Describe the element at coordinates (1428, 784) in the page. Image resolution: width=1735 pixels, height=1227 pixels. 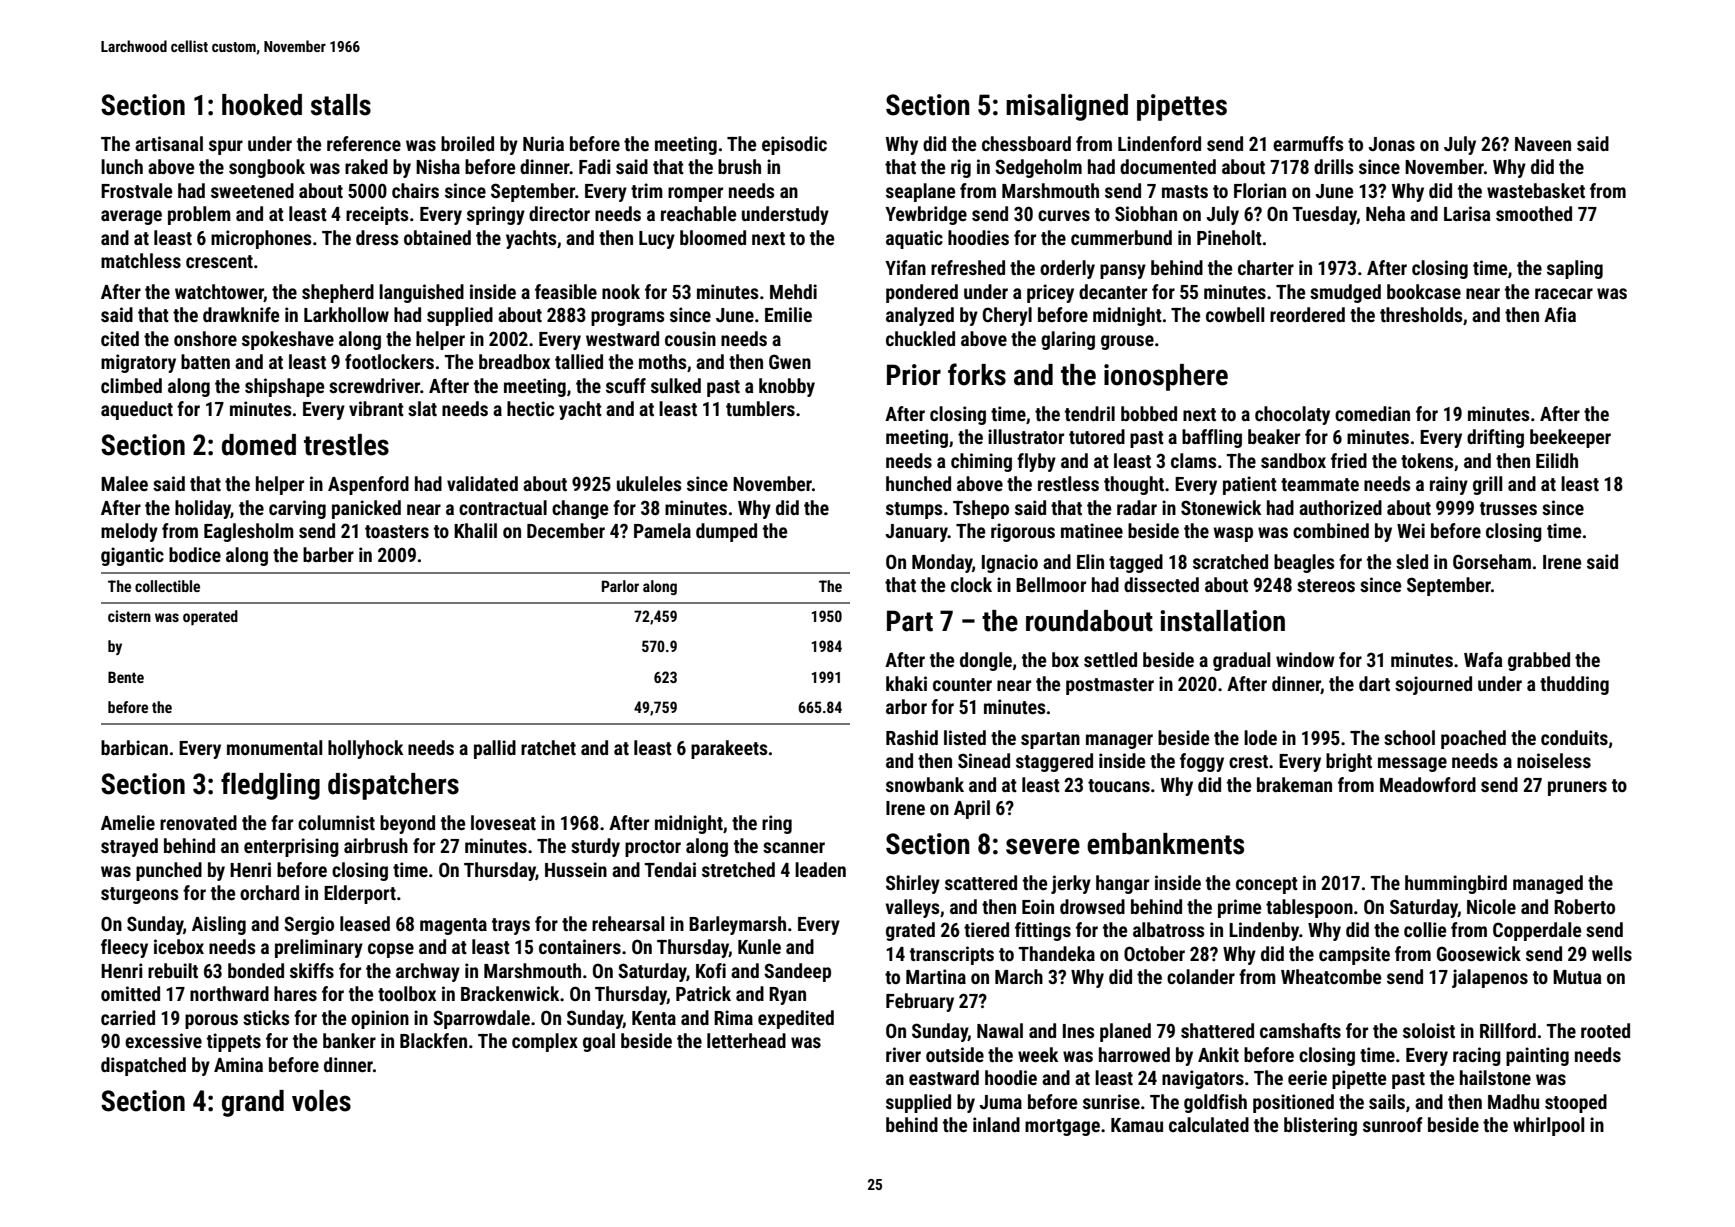
I see `Meadowford` at that location.
